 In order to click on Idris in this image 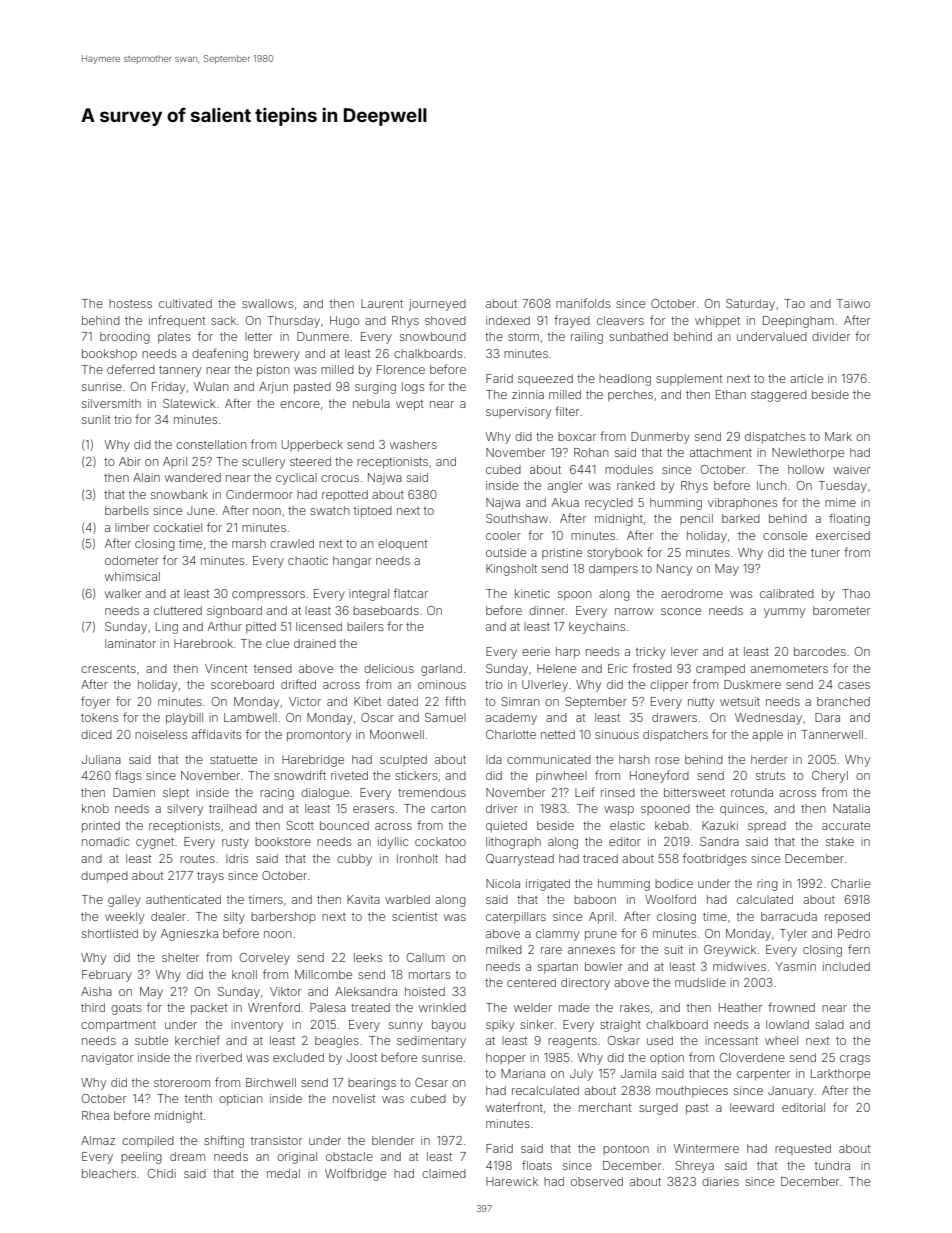, I will do `click(237, 858)`.
